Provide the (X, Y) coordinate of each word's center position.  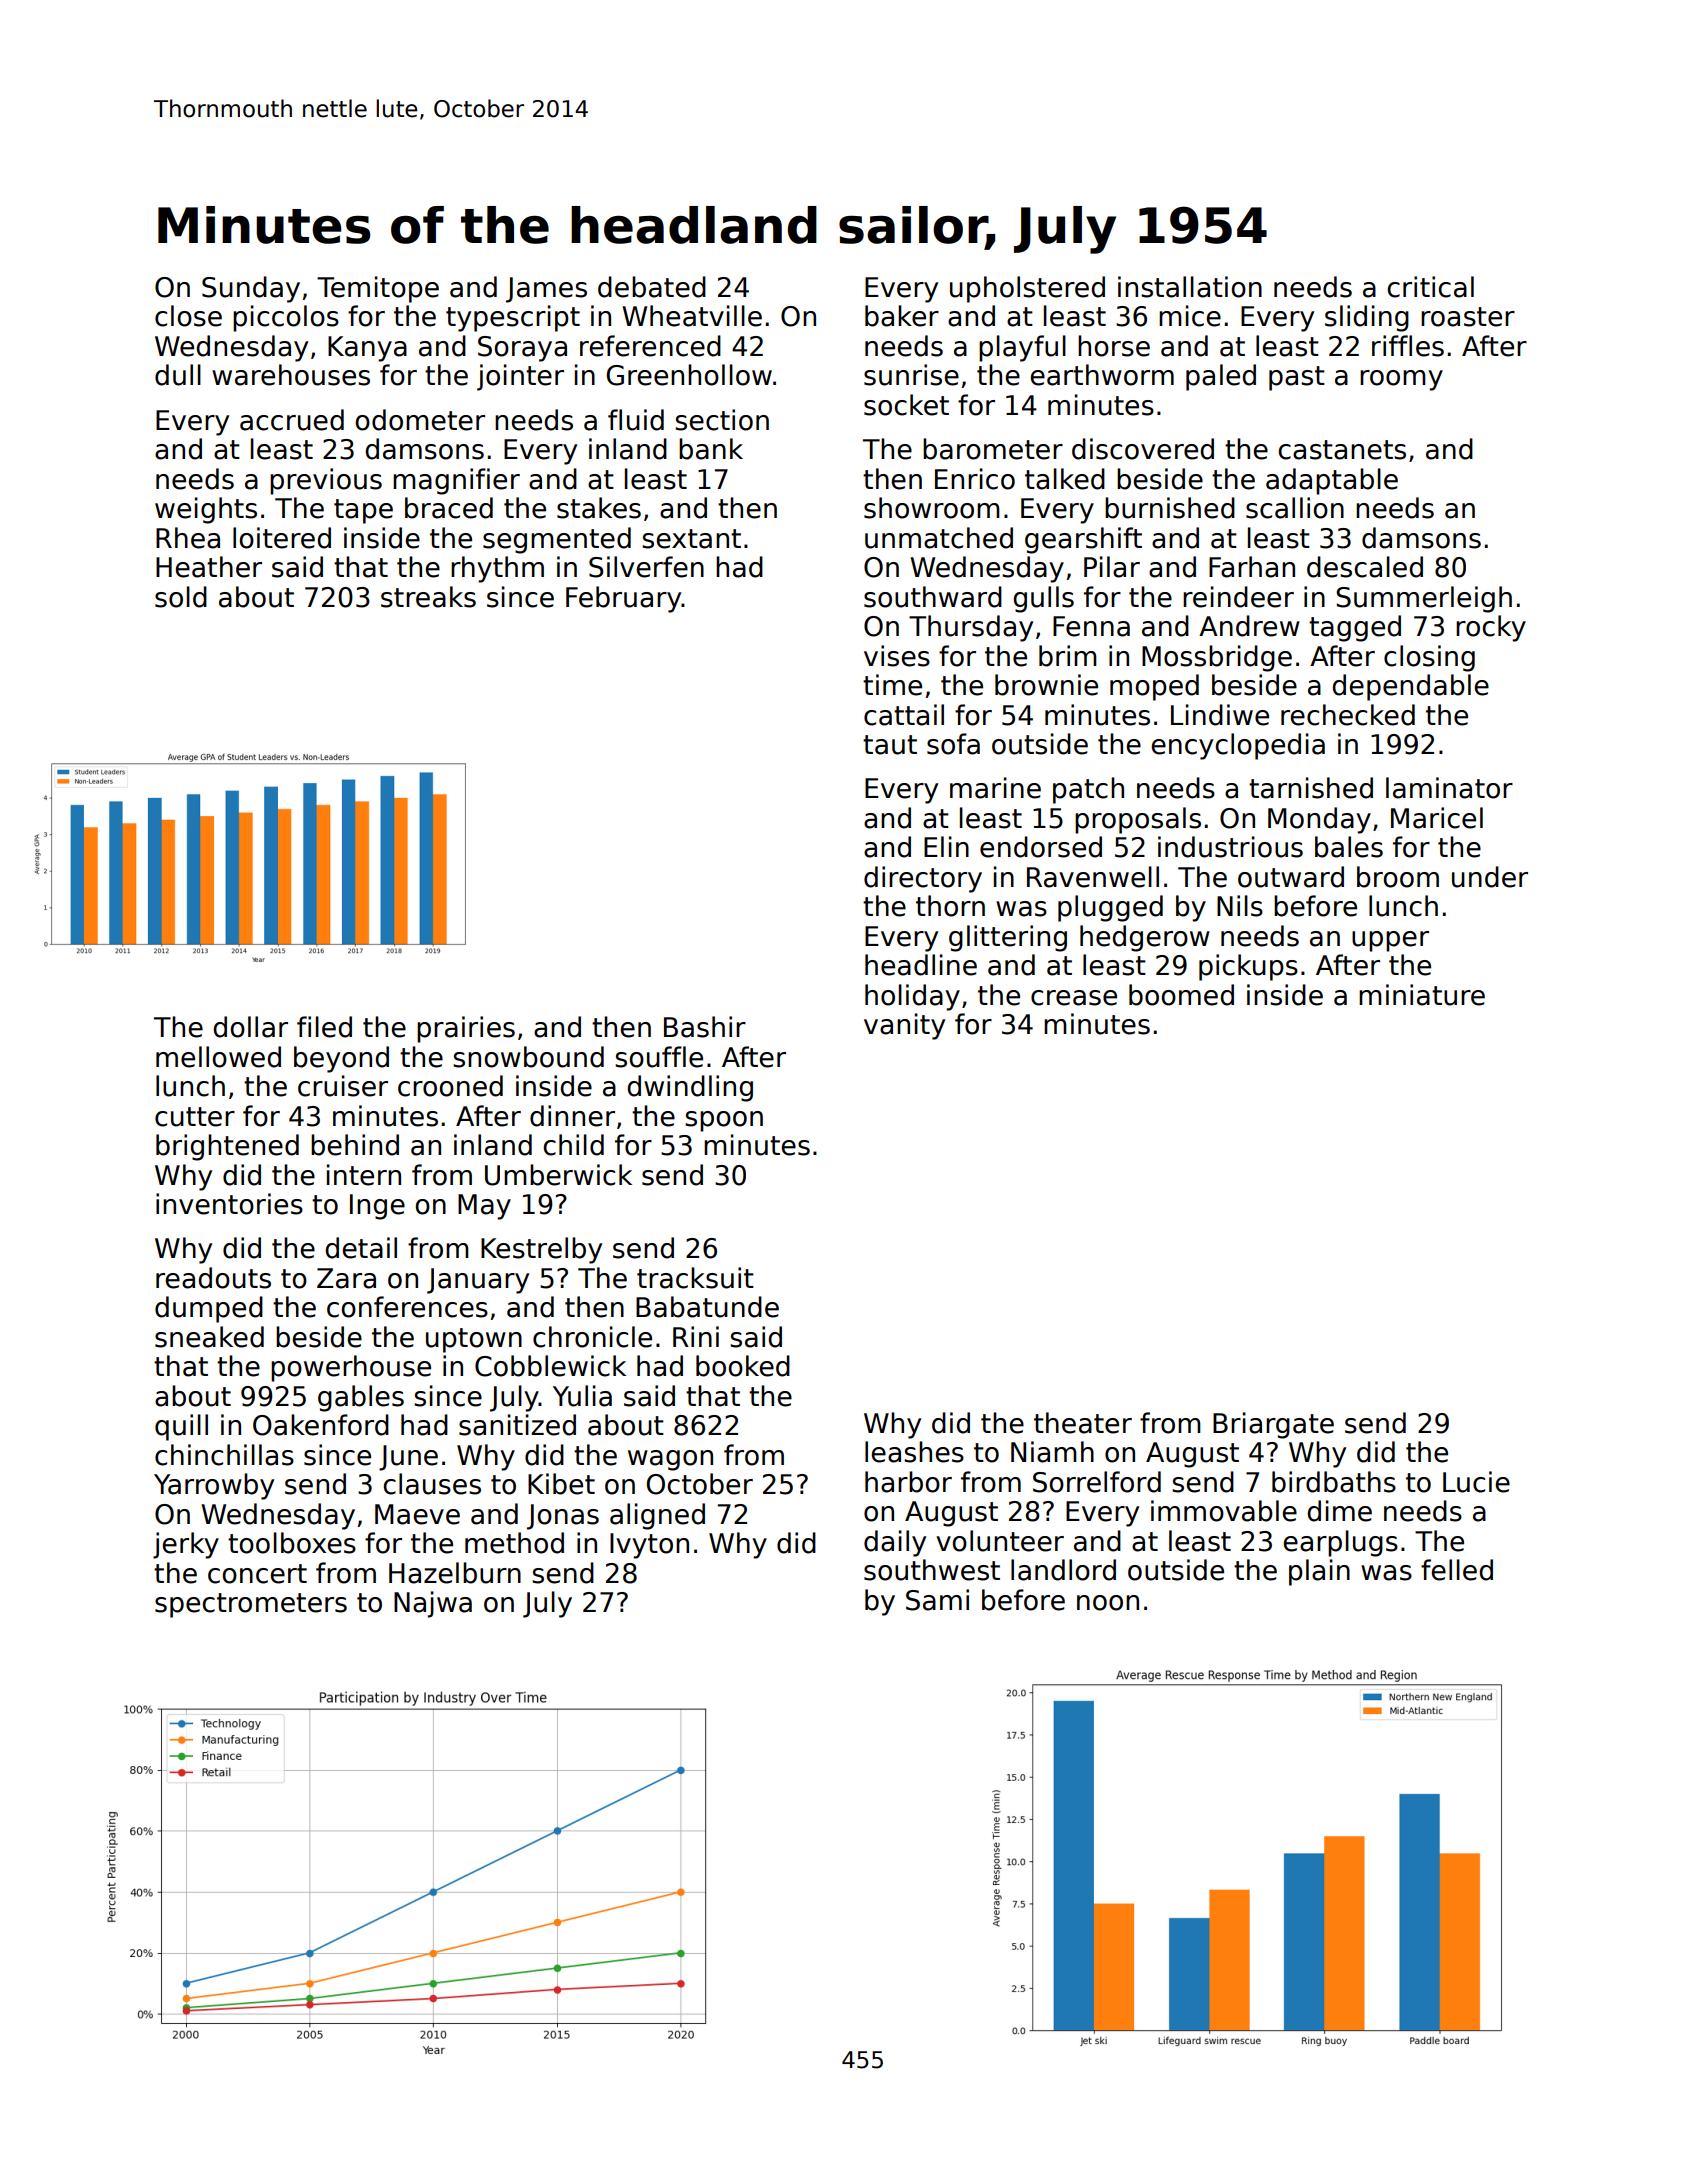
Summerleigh (1424, 599)
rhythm (497, 569)
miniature (1422, 995)
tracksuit (695, 1278)
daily (895, 1543)
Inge (377, 1207)
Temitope (378, 289)
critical (1430, 287)
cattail (904, 715)
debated (652, 287)
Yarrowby (214, 1486)
